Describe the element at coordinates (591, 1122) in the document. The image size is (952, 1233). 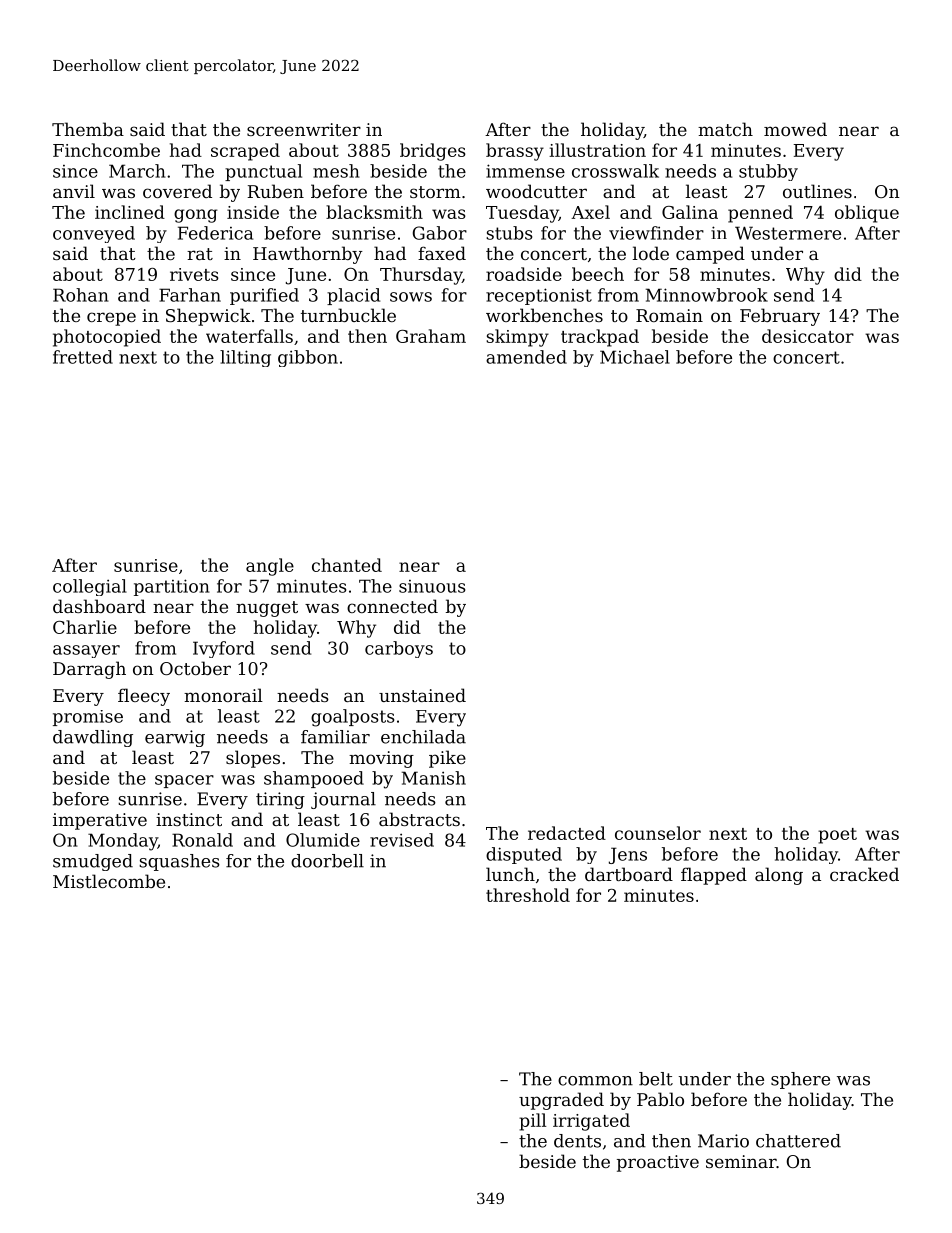
I see `irrigated` at that location.
